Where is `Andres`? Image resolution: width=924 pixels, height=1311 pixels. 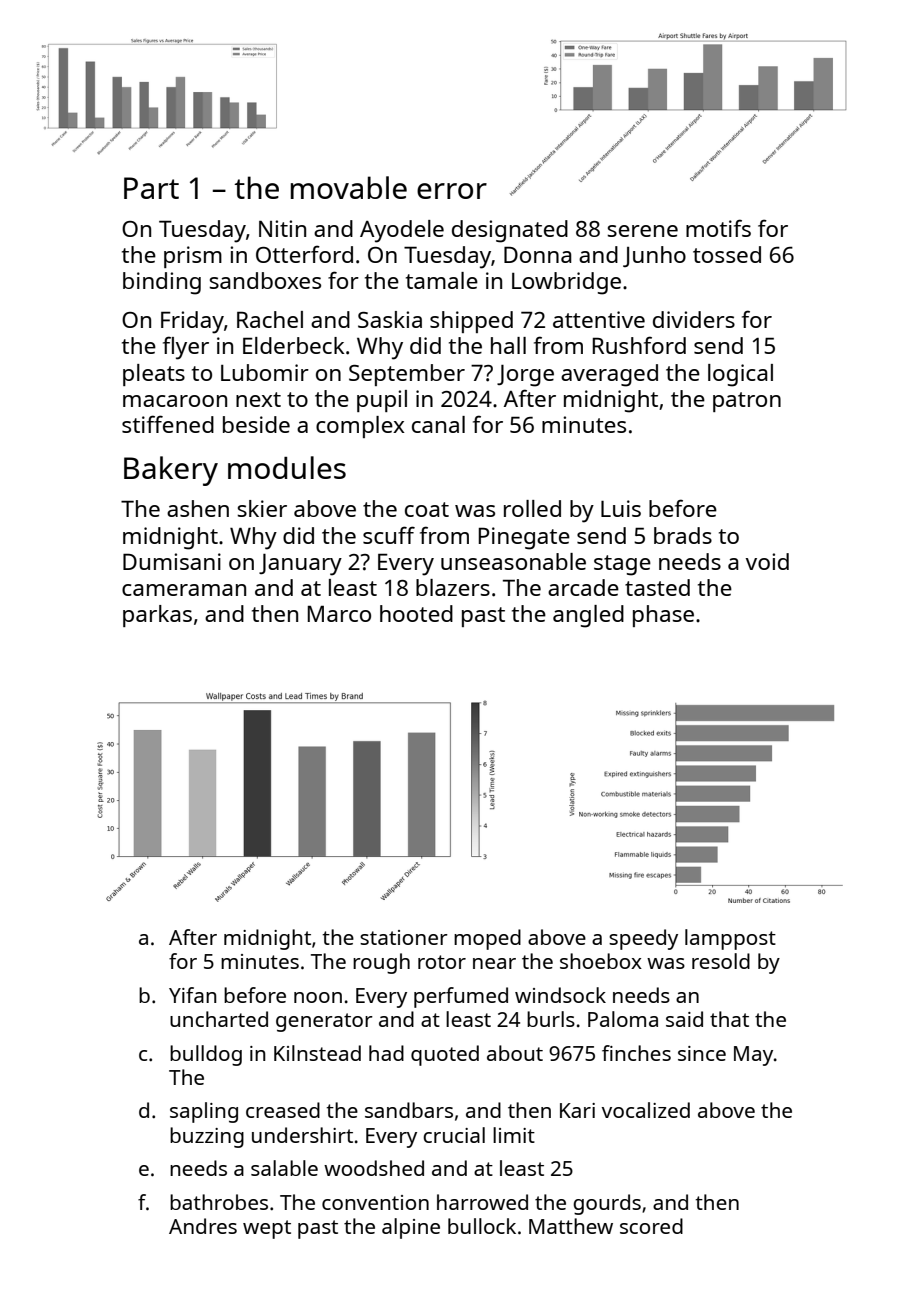
Andres is located at coordinates (203, 1226).
